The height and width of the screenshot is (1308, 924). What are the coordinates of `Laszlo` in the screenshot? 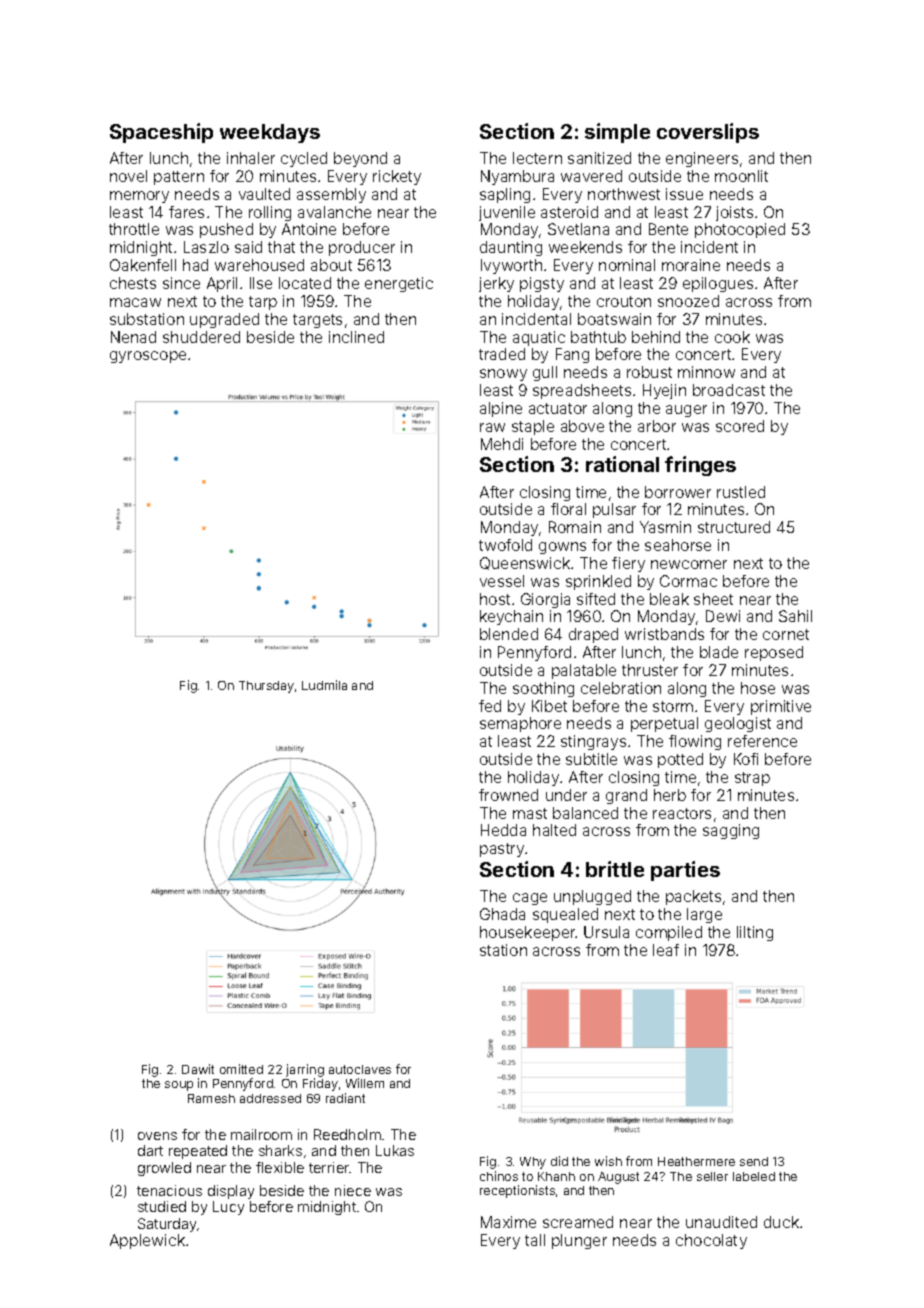 It's located at (206, 247).
